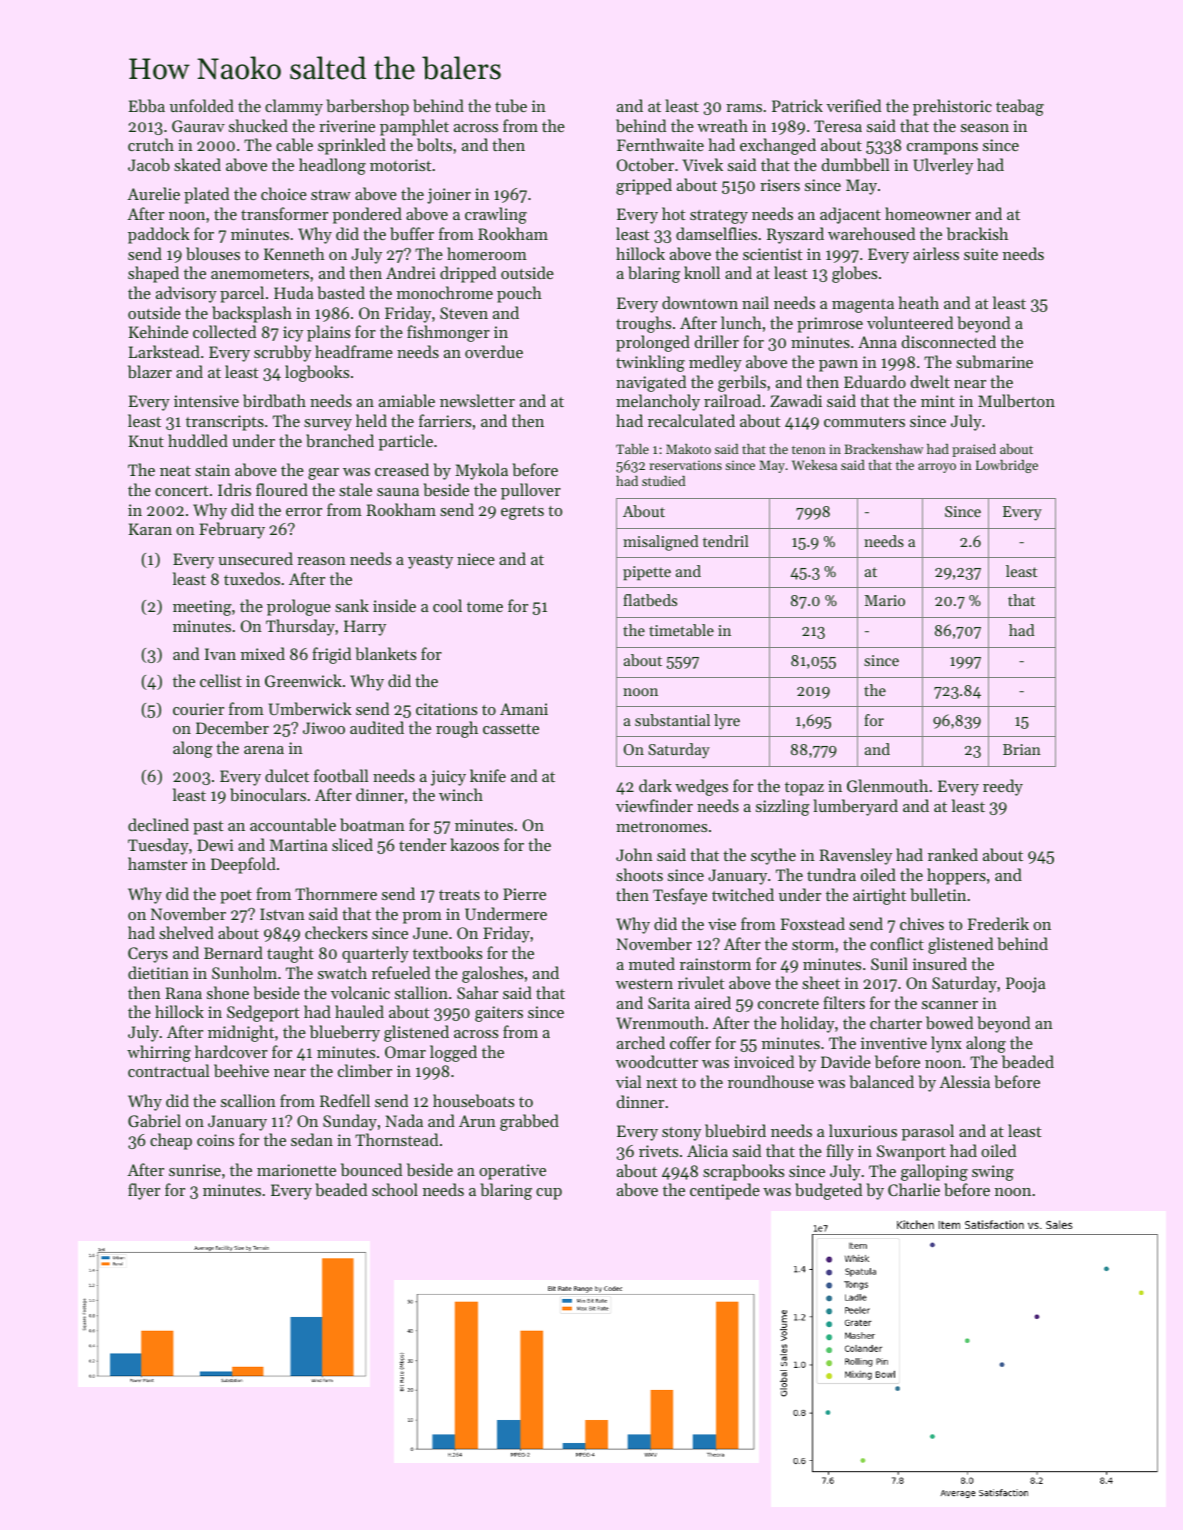 The width and height of the screenshot is (1183, 1530). Describe the element at coordinates (395, 1189) in the screenshot. I see `school` at that location.
